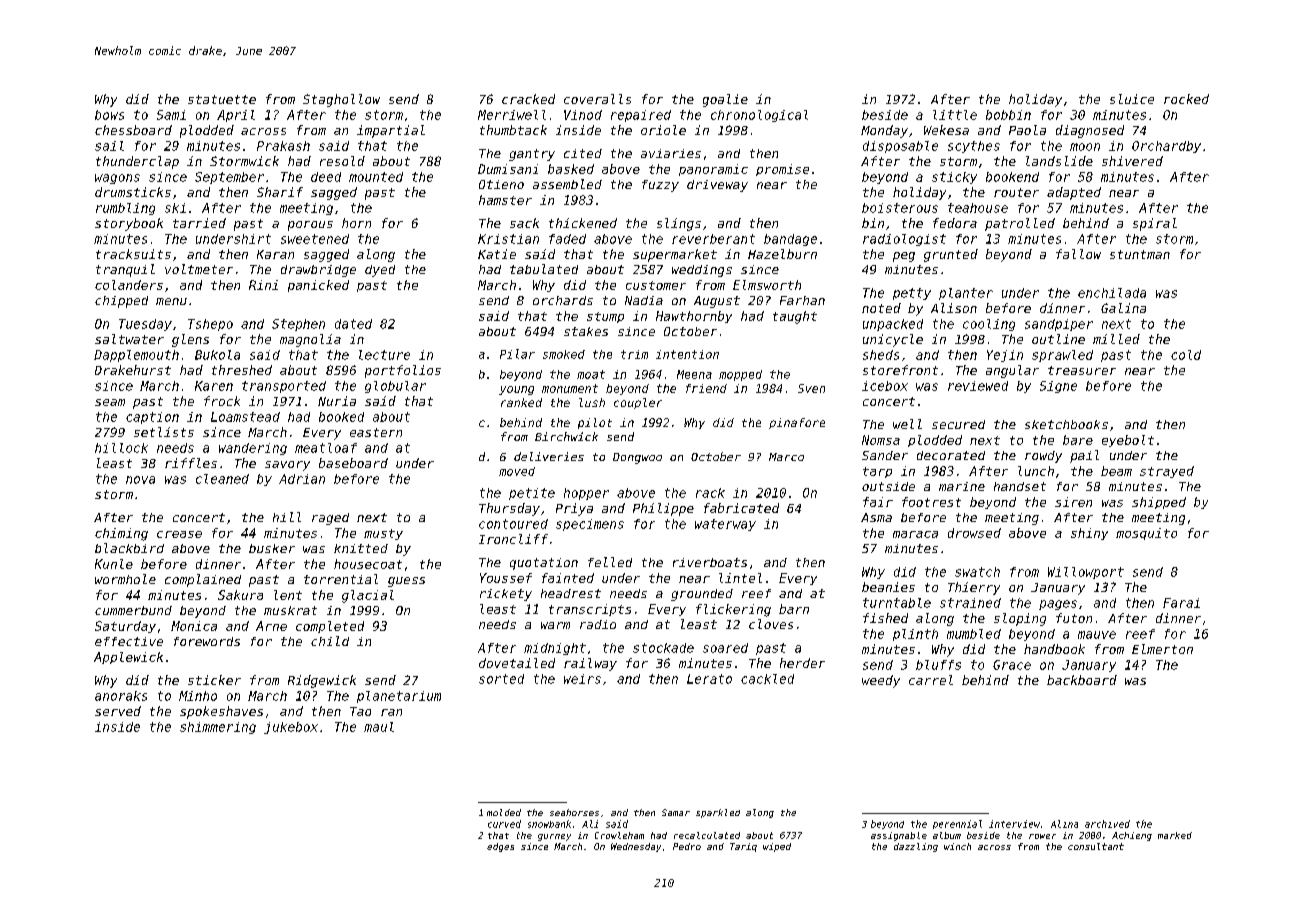 Image resolution: width=1308 pixels, height=924 pixels. Describe the element at coordinates (272, 548) in the page. I see `busker` at that location.
